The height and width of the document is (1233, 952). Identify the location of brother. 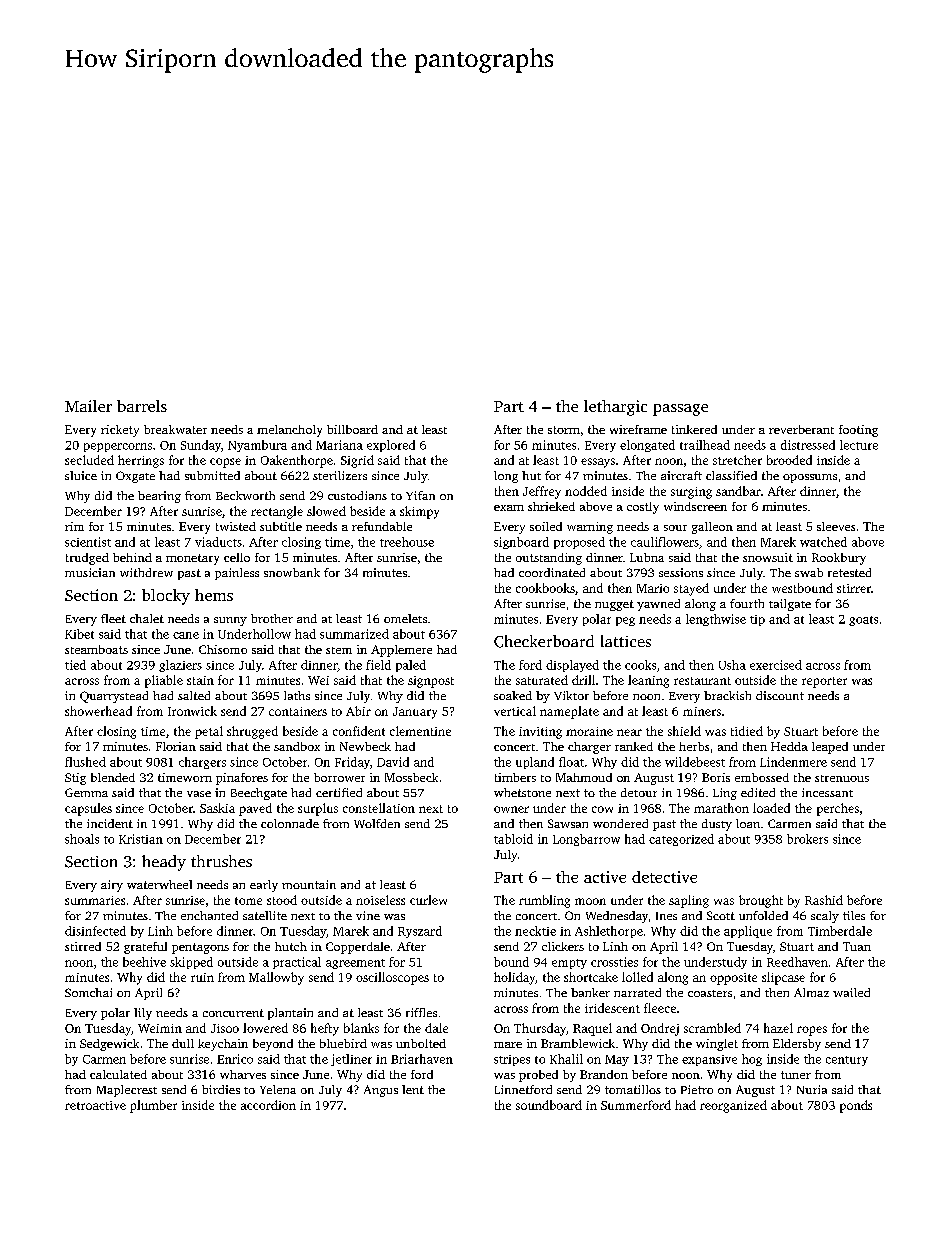
(272, 618).
